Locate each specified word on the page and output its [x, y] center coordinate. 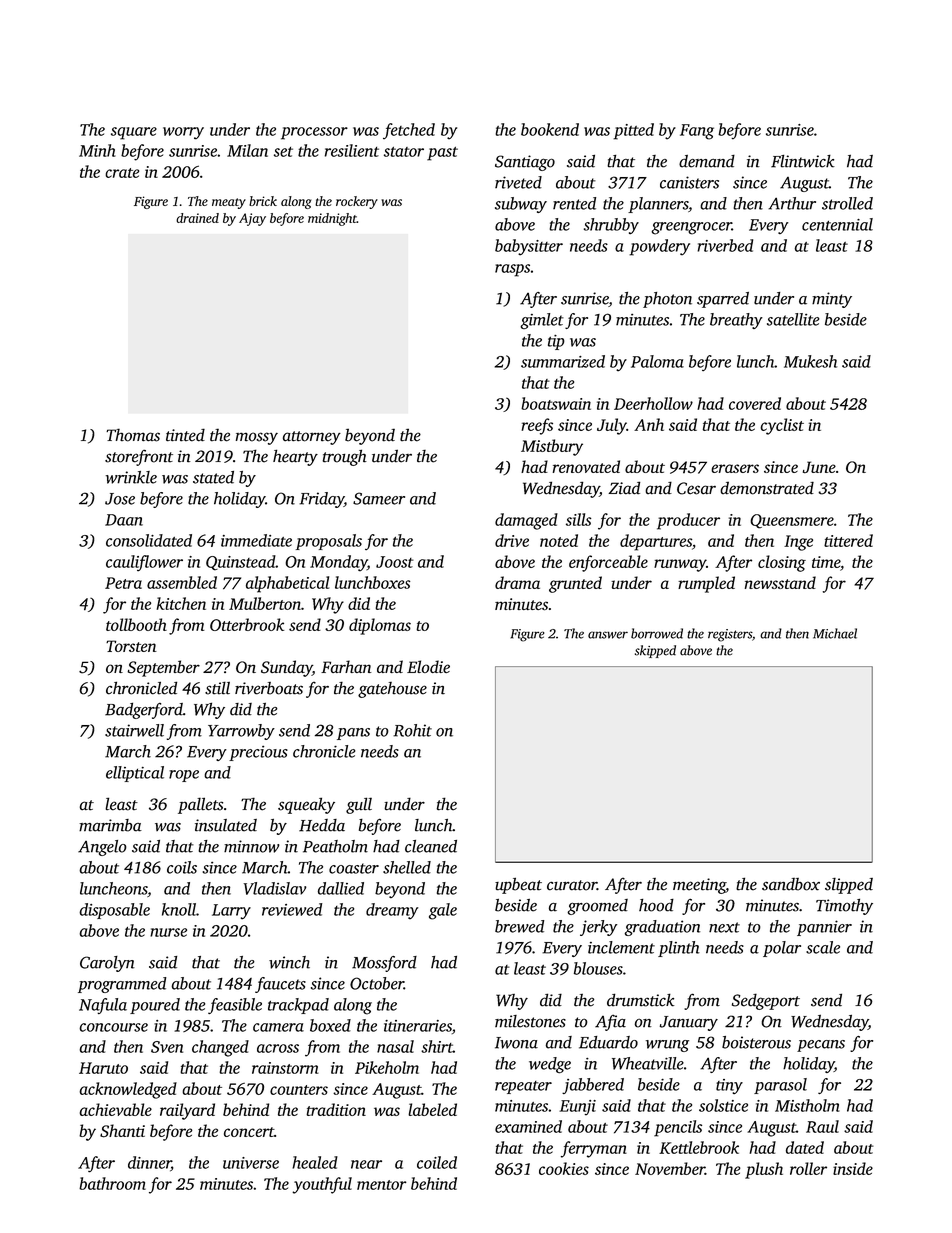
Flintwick [803, 161]
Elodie [428, 666]
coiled [437, 1162]
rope [184, 776]
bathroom [112, 1183]
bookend [550, 129]
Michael [835, 633]
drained [197, 218]
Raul [822, 1126]
